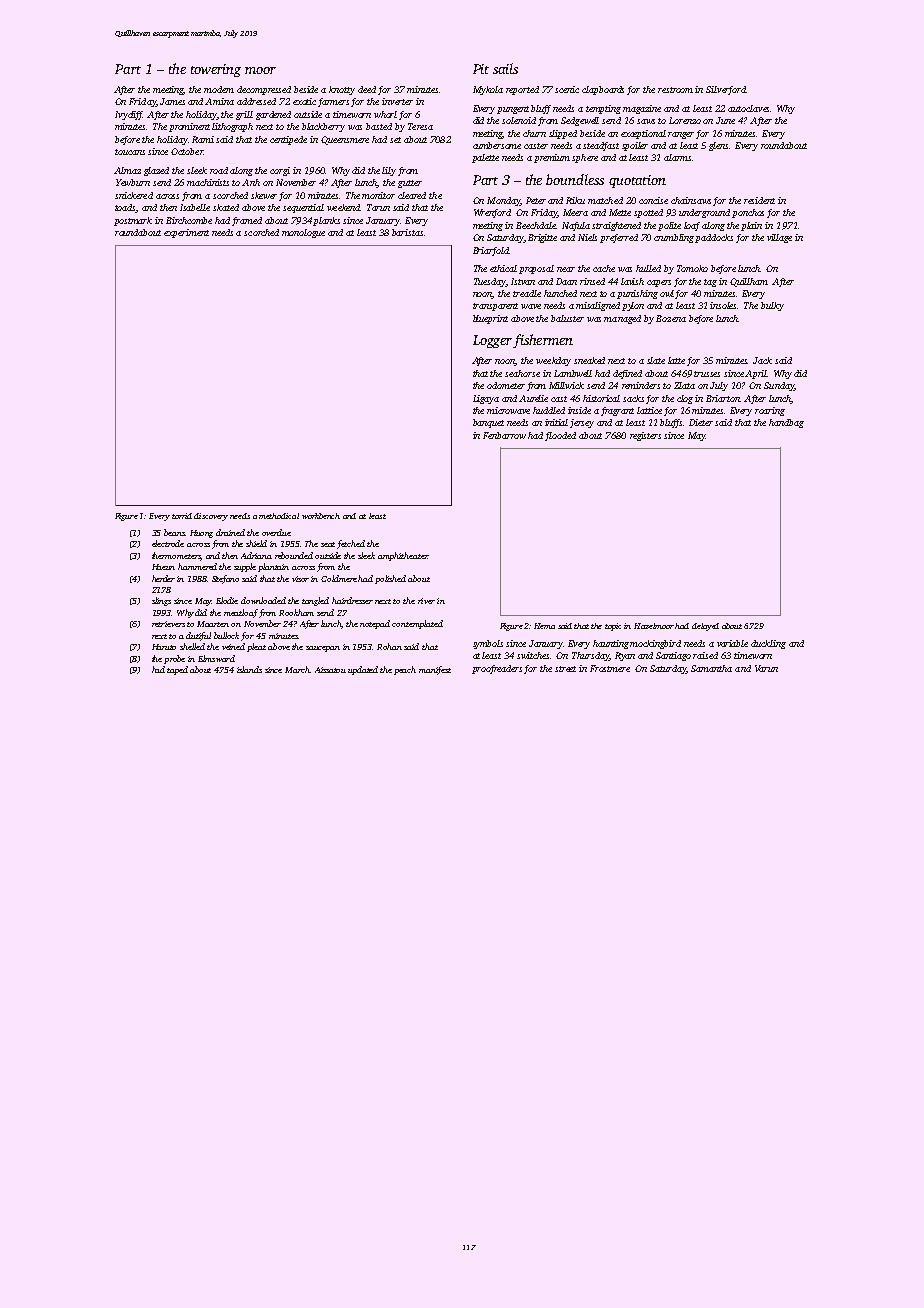  Describe the element at coordinates (786, 423) in the screenshot. I see `handbag` at that location.
